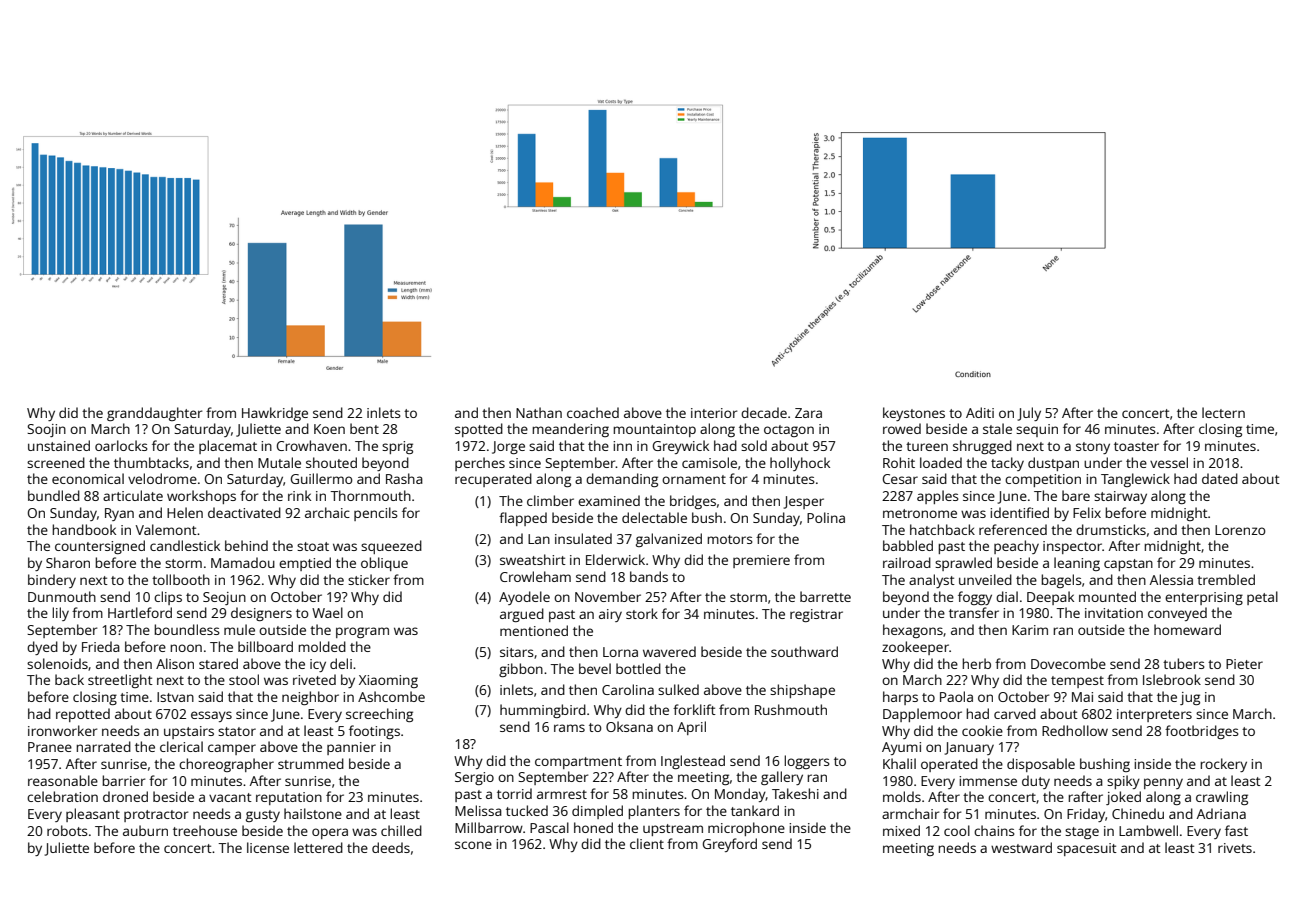 The width and height of the screenshot is (1308, 924). Describe the element at coordinates (1043, 480) in the screenshot. I see `competition` at that location.
